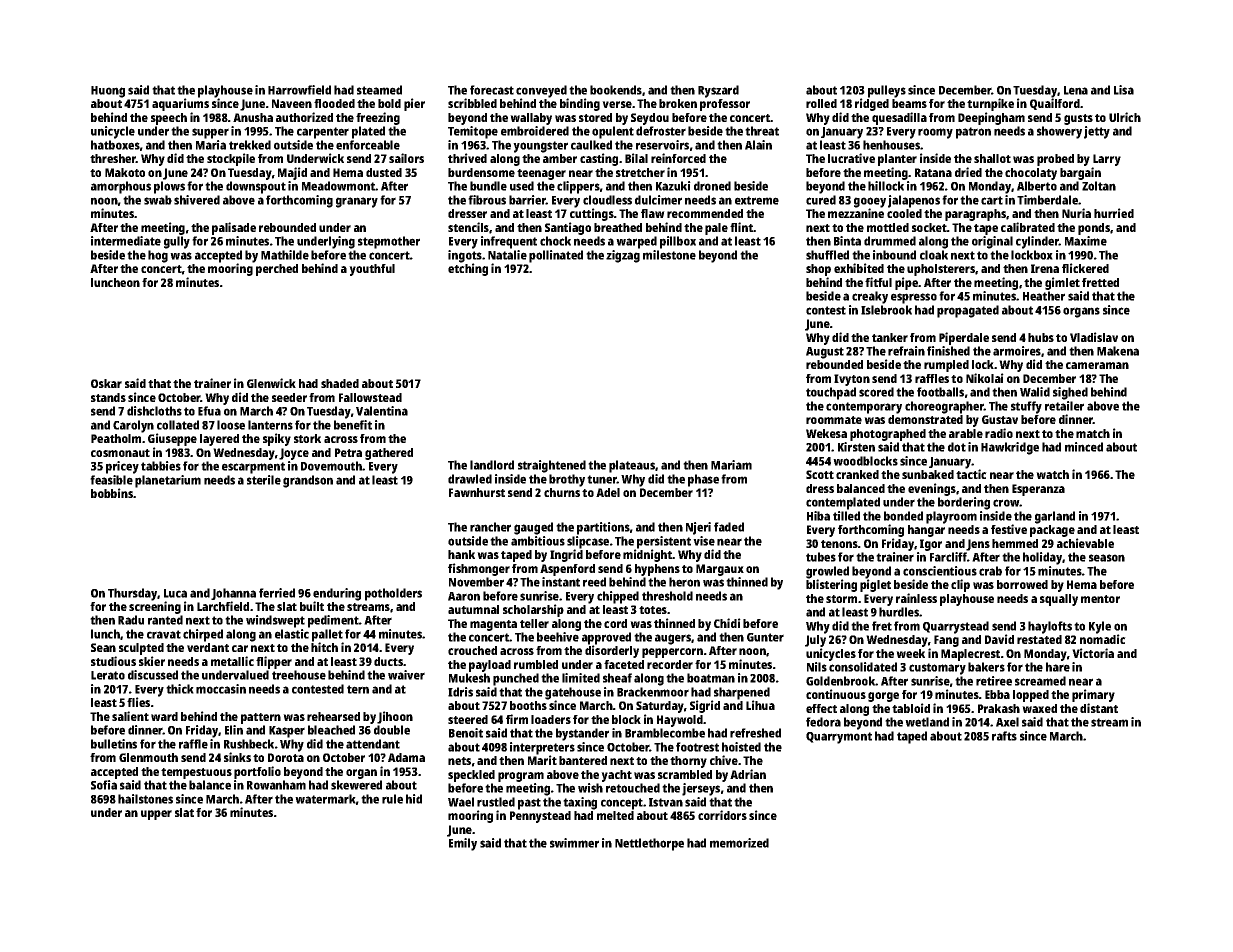 The image size is (1233, 952). I want to click on aquariums, so click(180, 104).
